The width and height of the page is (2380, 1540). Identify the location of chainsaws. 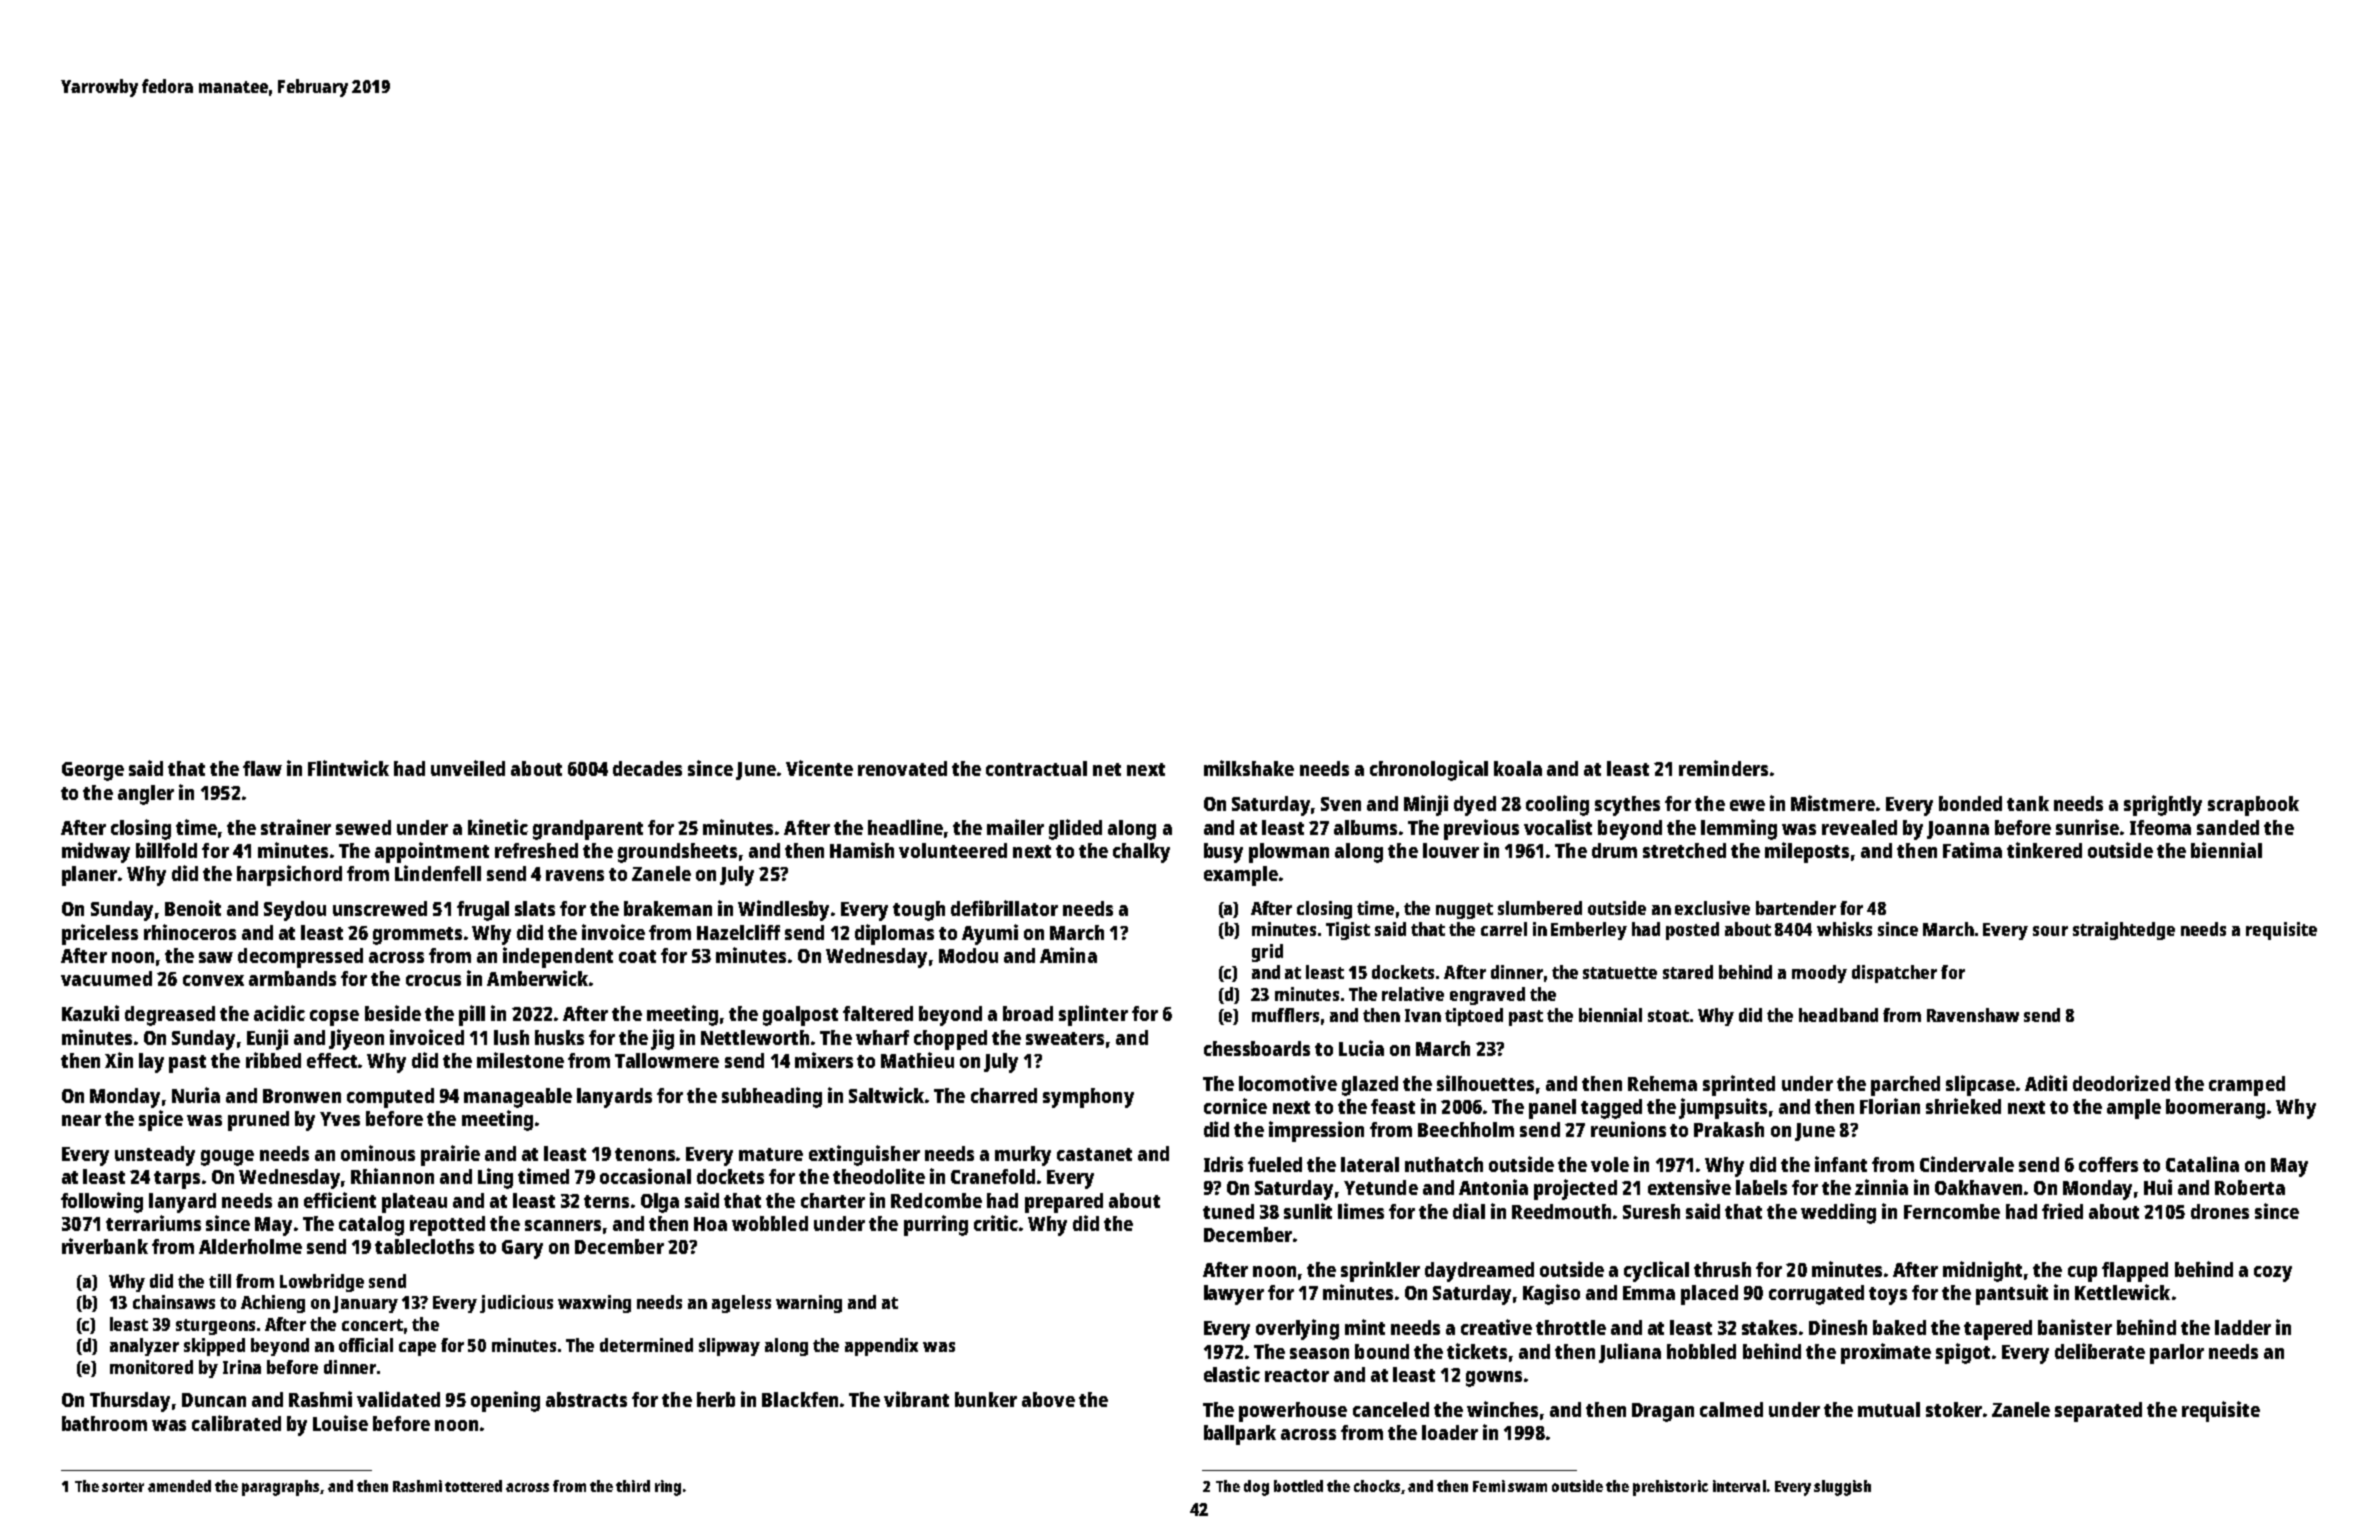
(174, 1302).
